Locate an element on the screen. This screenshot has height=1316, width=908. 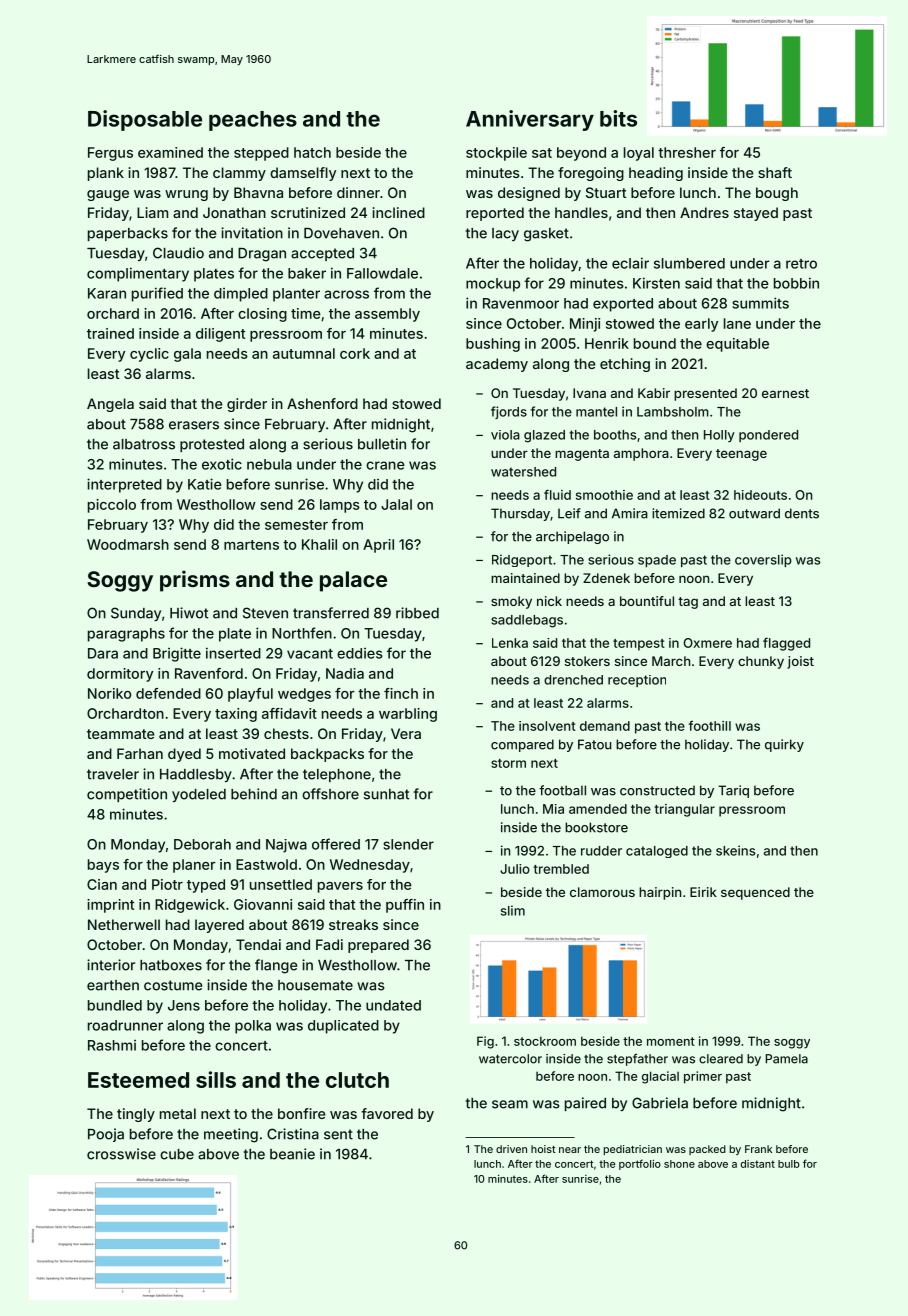
bushing is located at coordinates (493, 345).
